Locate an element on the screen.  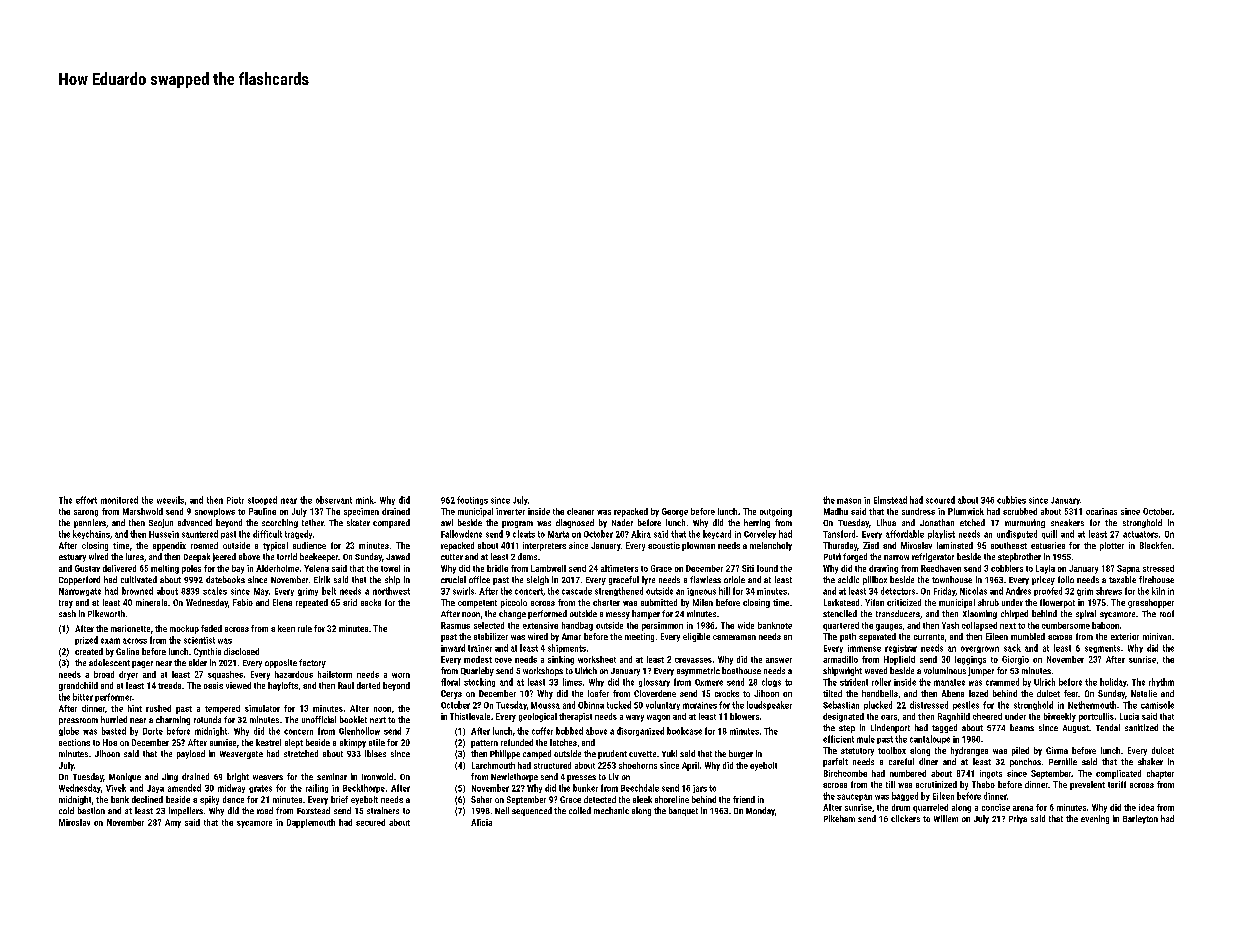
observant is located at coordinates (334, 500).
